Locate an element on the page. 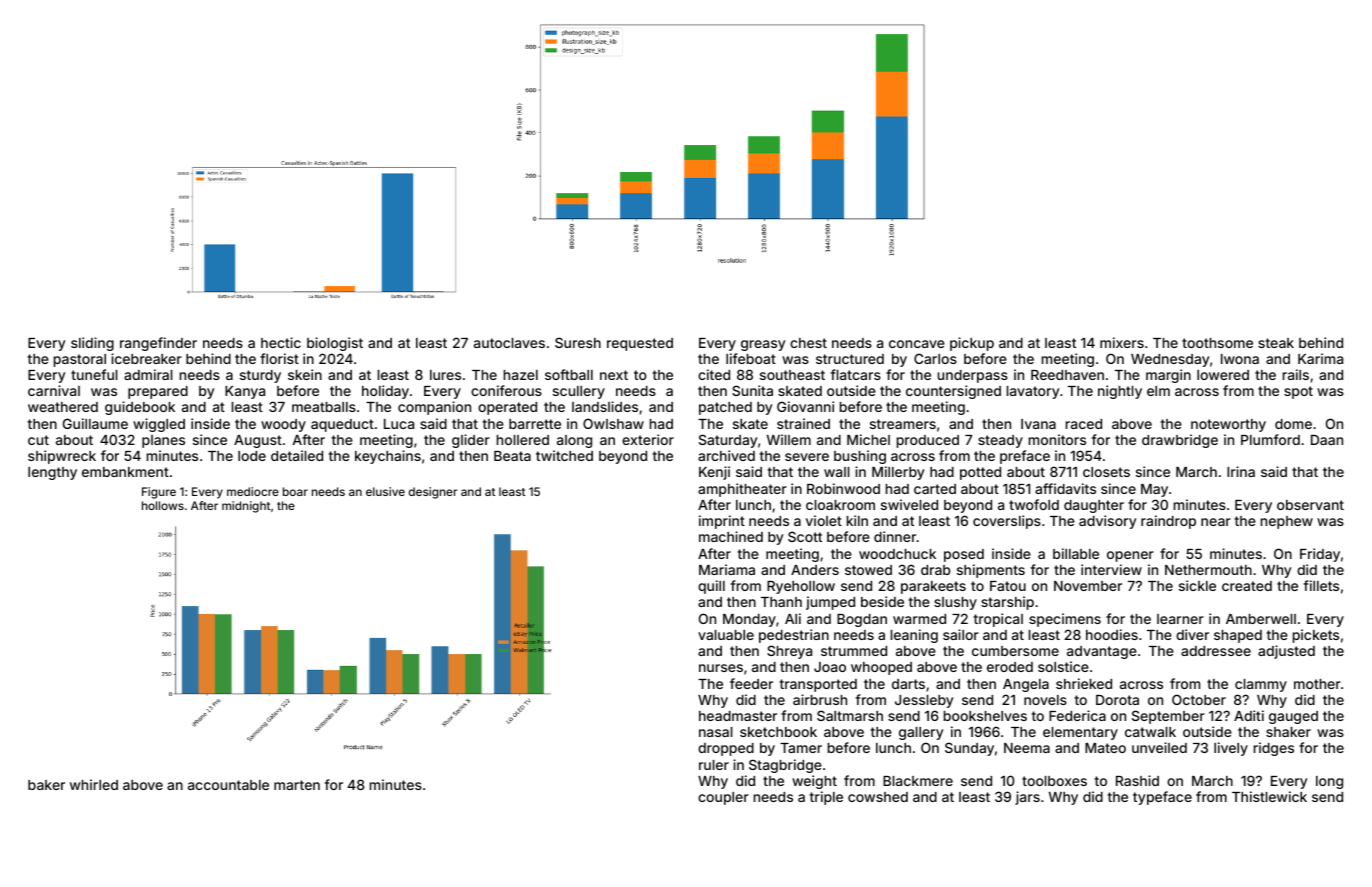 This image has height=887, width=1372. accountable is located at coordinates (228, 785).
